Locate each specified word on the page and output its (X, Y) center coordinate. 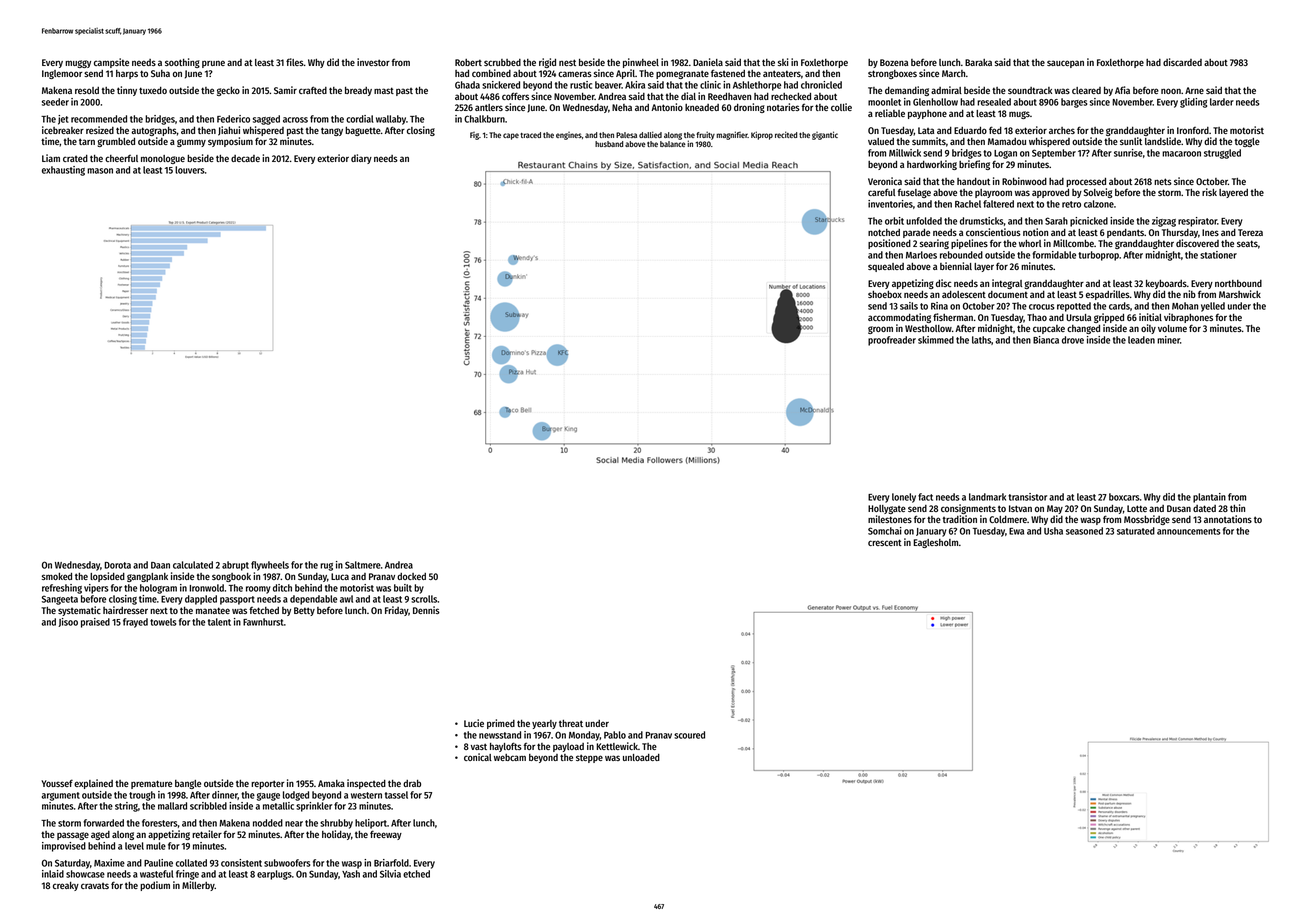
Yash (351, 874)
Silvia (390, 874)
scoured (689, 735)
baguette (363, 131)
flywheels (270, 566)
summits (929, 141)
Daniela (708, 62)
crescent (885, 542)
